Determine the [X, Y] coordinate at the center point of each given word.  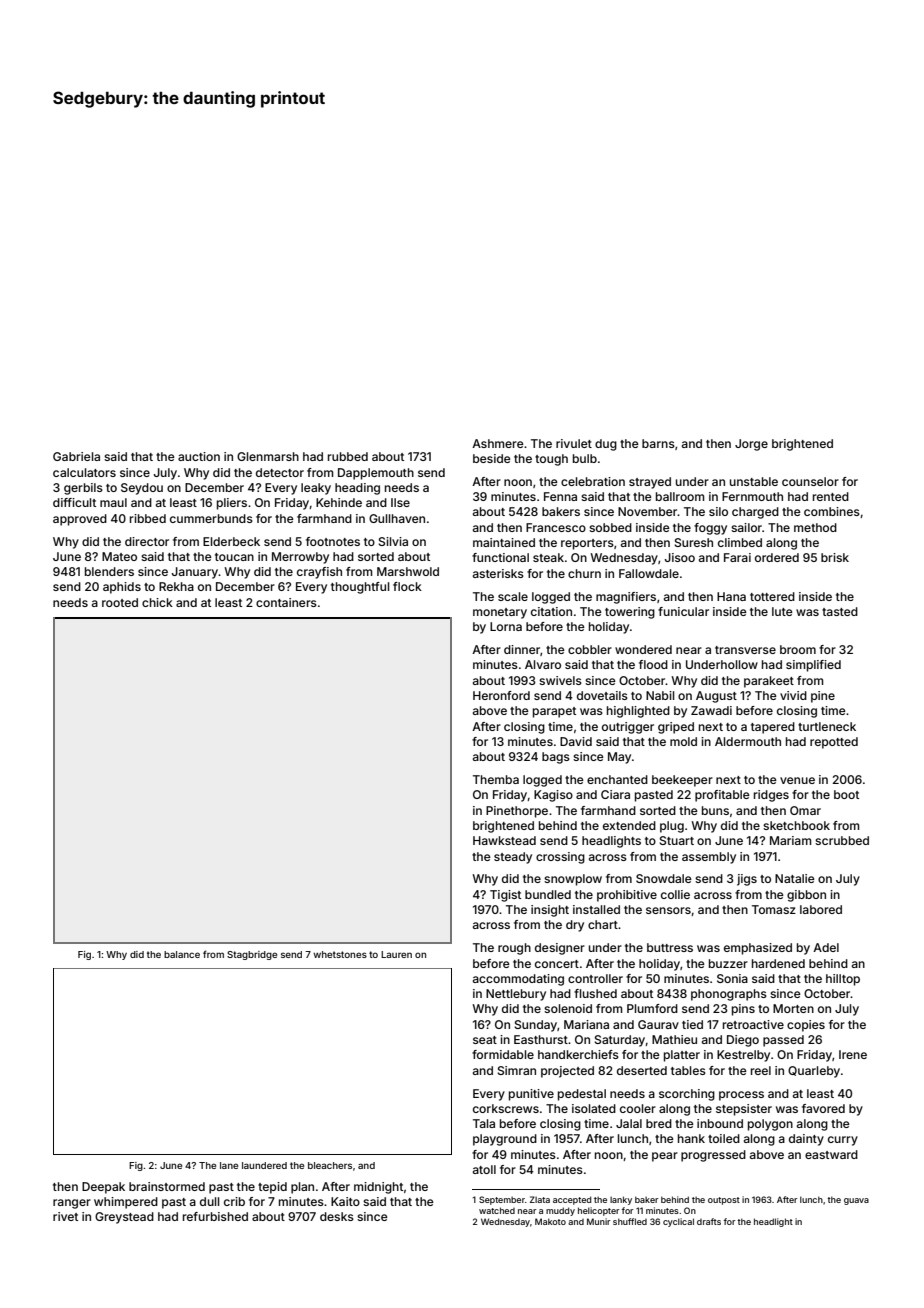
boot [846, 794]
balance [182, 954]
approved [80, 520]
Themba [496, 779]
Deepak [103, 1188]
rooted [120, 602]
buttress [670, 947]
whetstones [340, 954]
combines [832, 511]
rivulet [574, 443]
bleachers [330, 1165]
